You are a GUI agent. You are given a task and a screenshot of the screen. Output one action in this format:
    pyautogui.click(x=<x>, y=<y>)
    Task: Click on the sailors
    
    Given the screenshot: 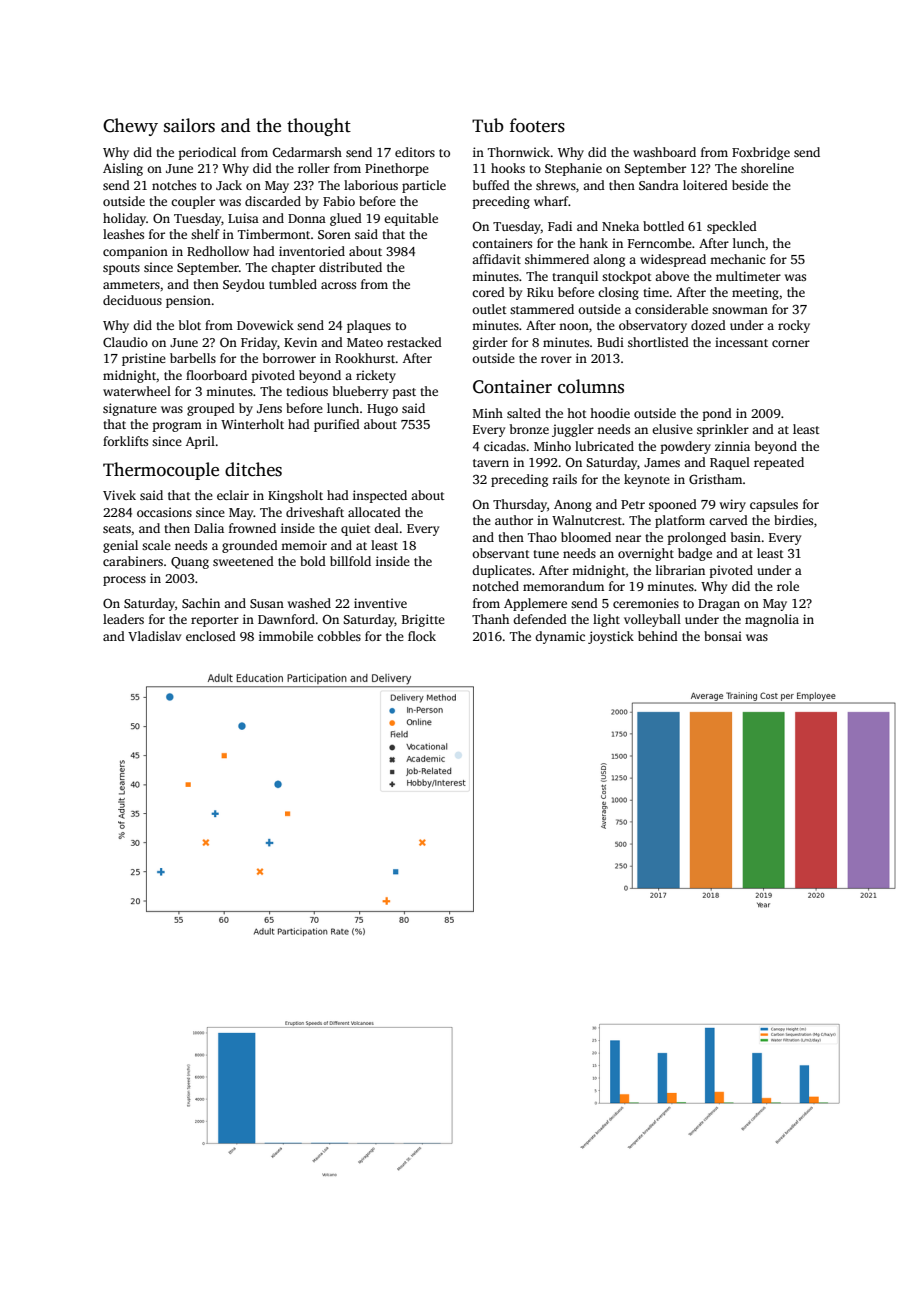 What is the action you would take?
    pyautogui.click(x=189, y=125)
